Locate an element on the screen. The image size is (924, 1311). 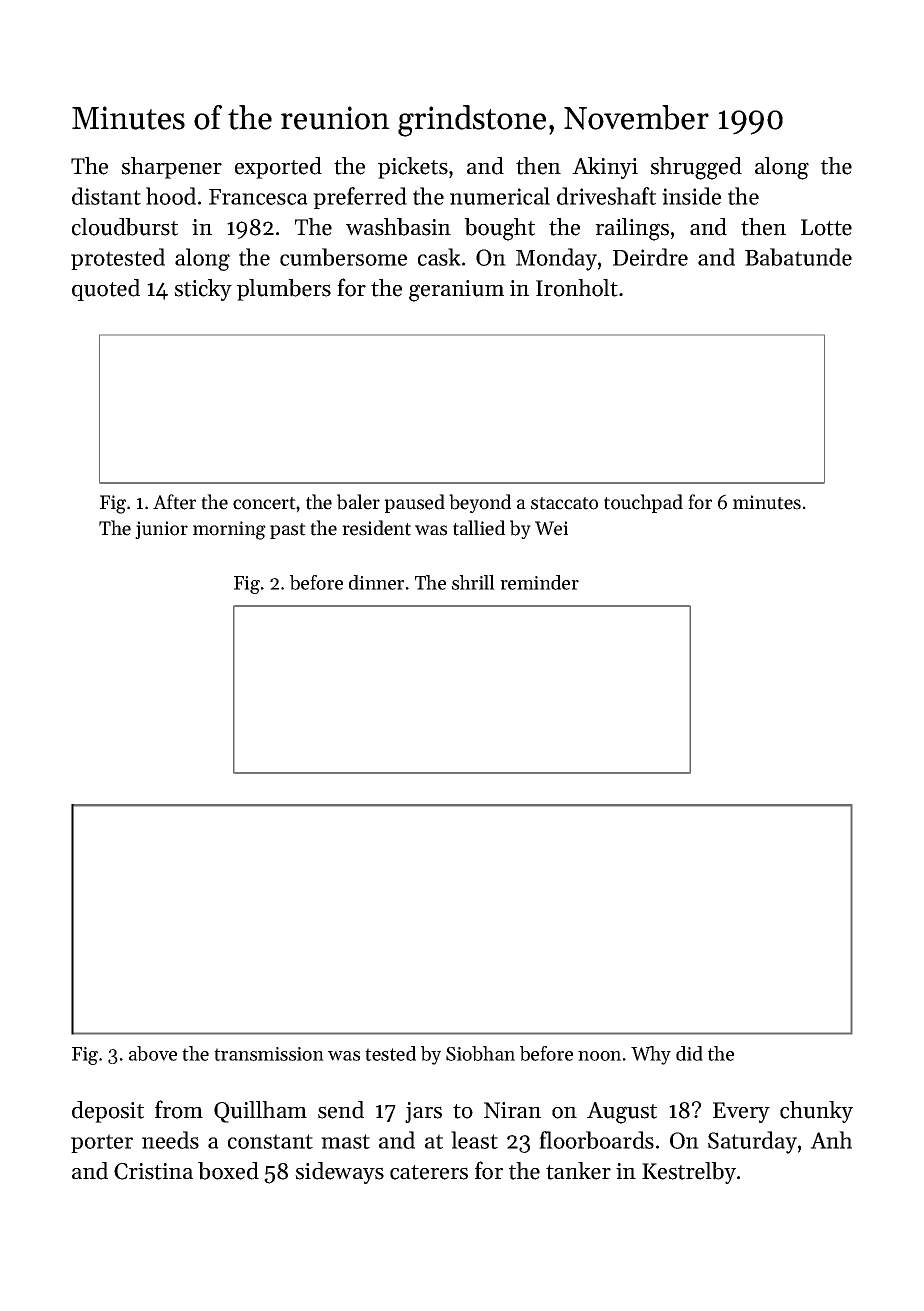
did is located at coordinates (689, 1053).
